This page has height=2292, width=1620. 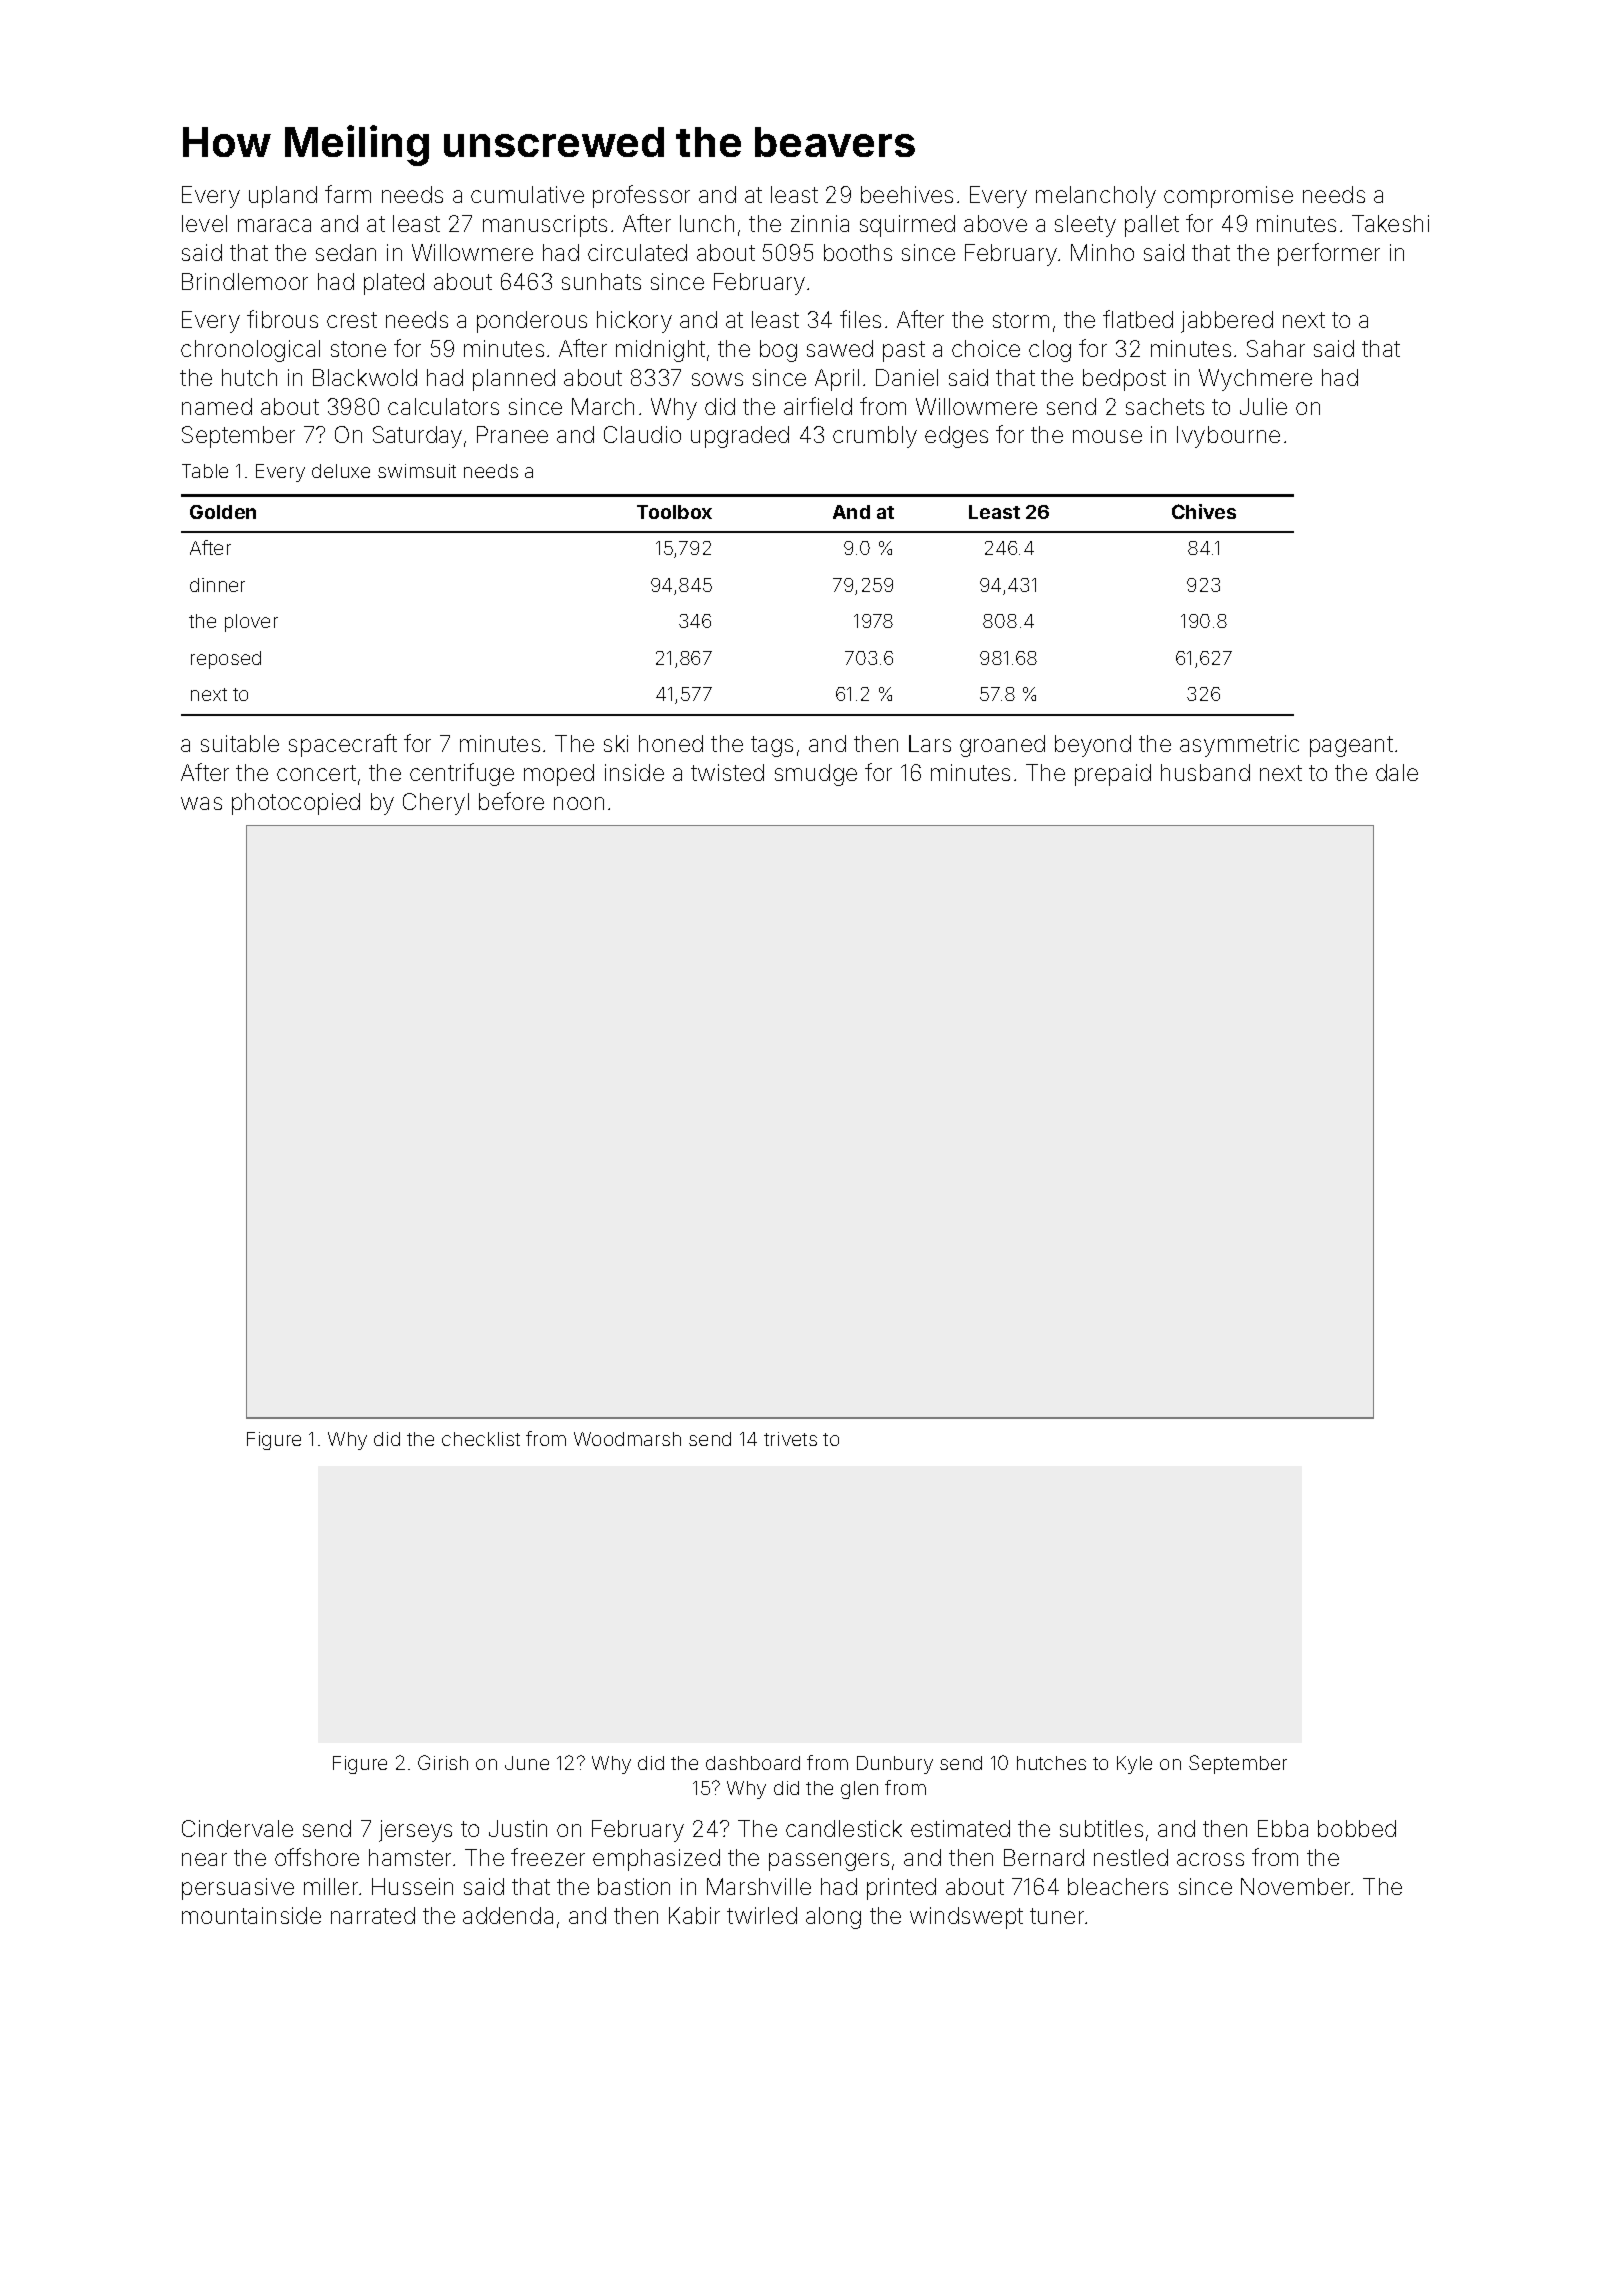 I want to click on prepaid, so click(x=1113, y=775).
